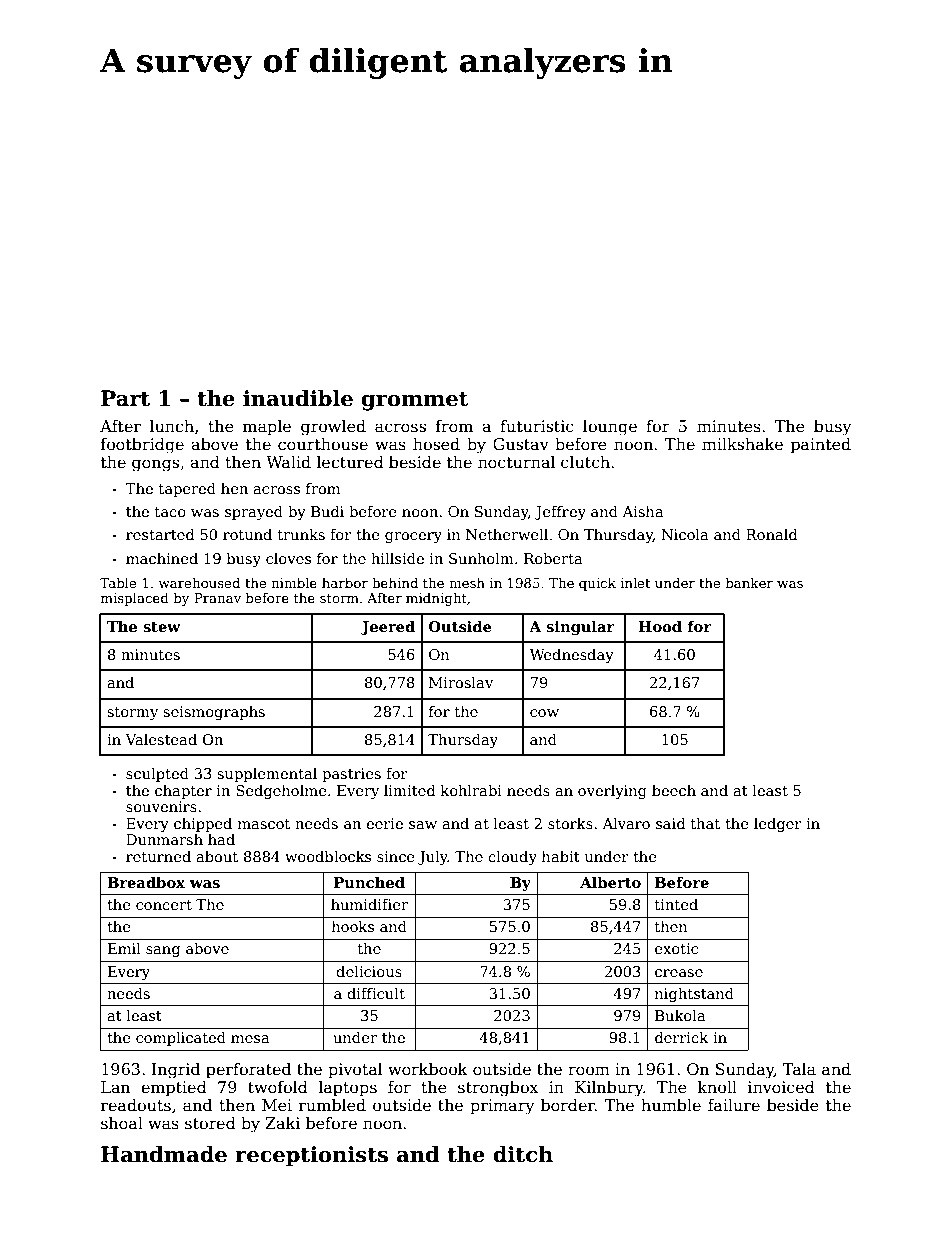  What do you see at coordinates (267, 774) in the screenshot?
I see `supplemental` at bounding box center [267, 774].
